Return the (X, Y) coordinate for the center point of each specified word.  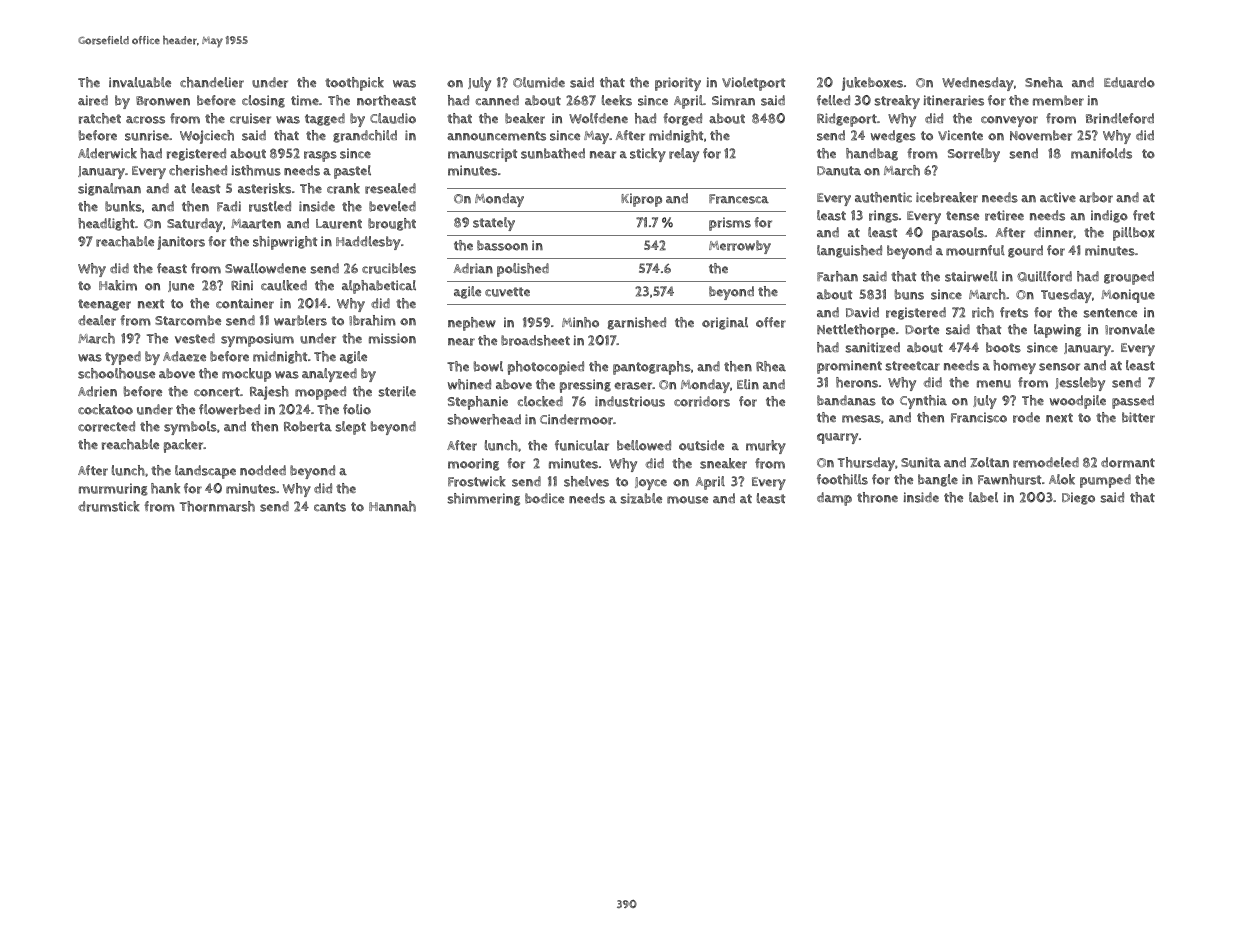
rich (983, 312)
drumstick (109, 506)
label (983, 497)
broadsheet (535, 340)
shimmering (483, 499)
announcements (496, 136)
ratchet (100, 118)
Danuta (839, 171)
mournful (975, 250)
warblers (300, 320)
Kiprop (641, 200)
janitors (181, 243)
